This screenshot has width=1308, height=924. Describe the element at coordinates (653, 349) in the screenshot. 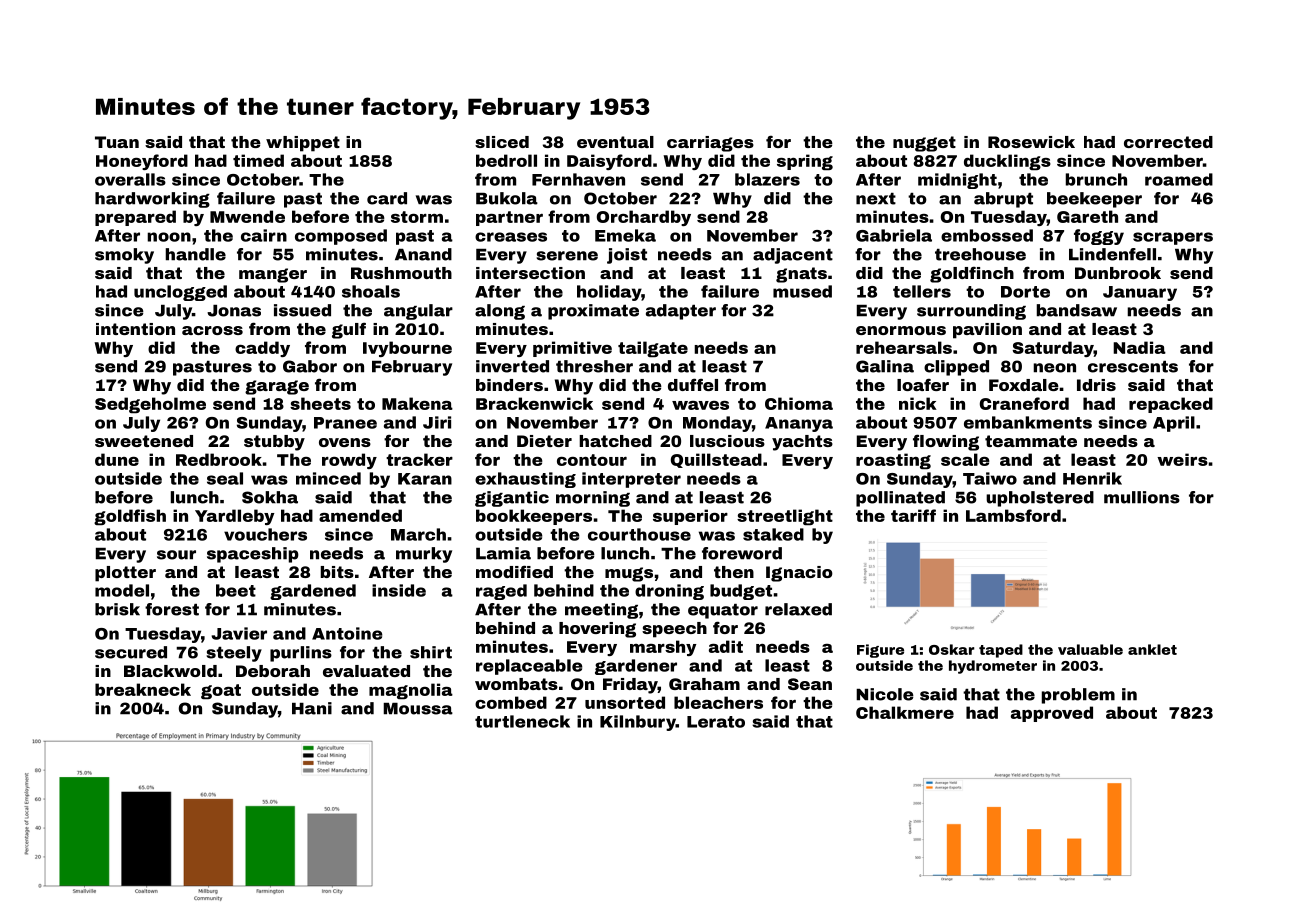

I see `tailgate` at that location.
